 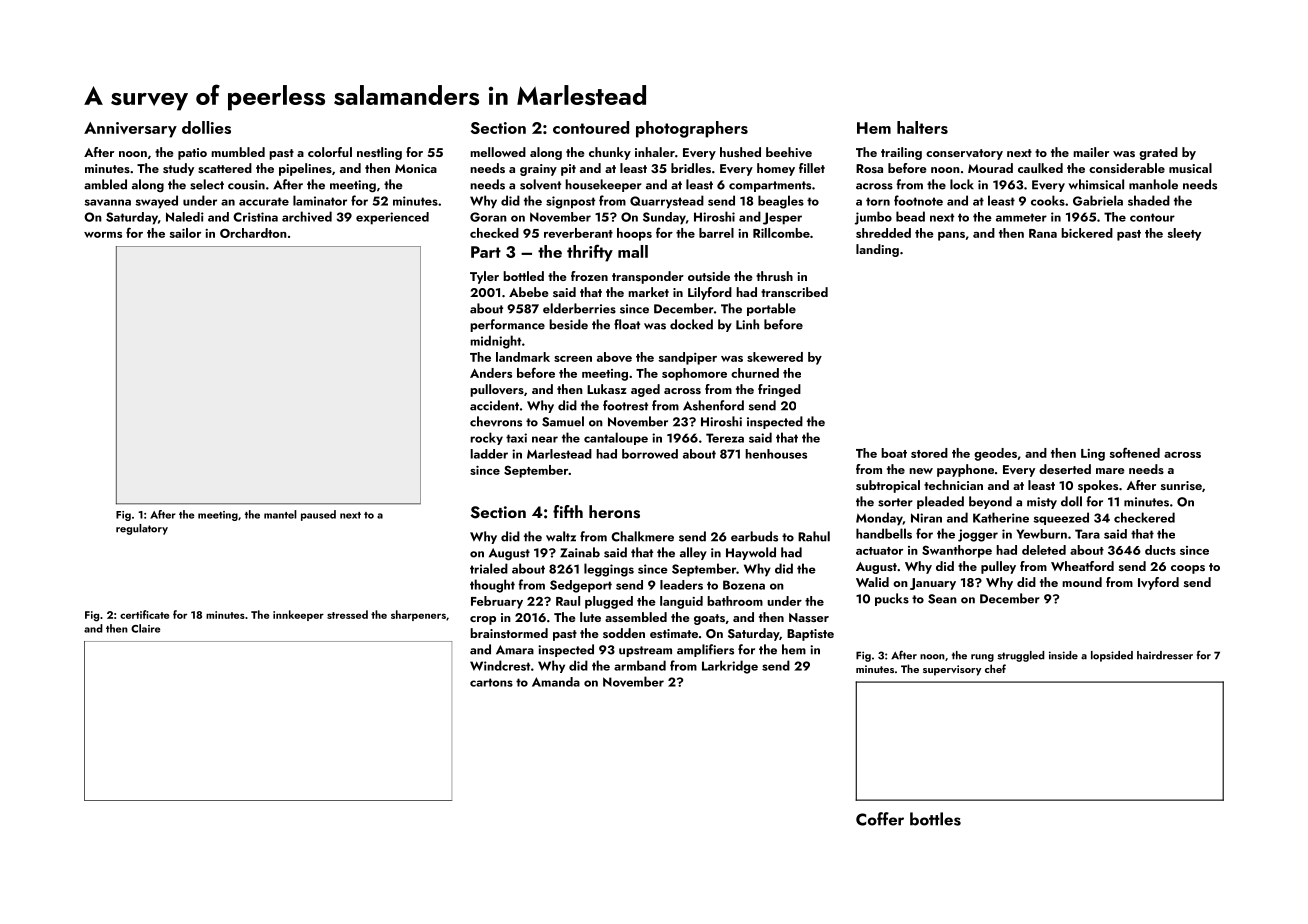 I want to click on cartons, so click(x=491, y=682).
